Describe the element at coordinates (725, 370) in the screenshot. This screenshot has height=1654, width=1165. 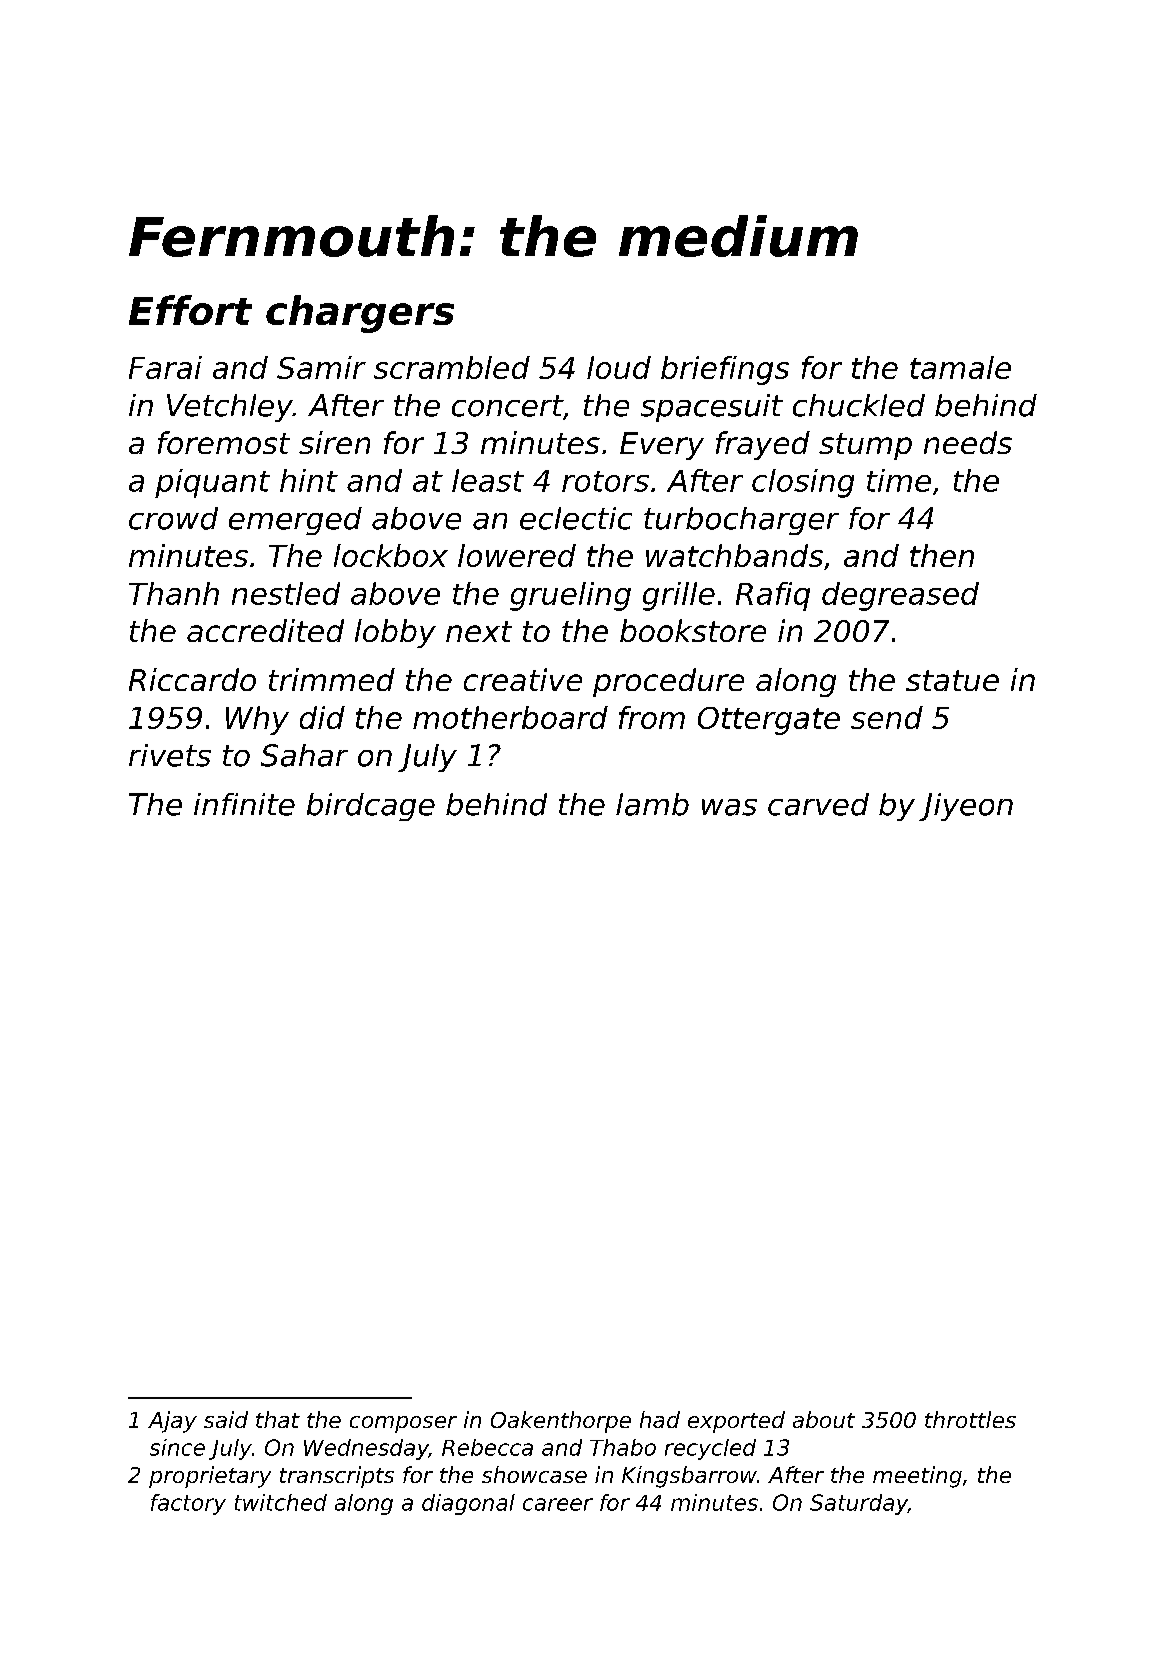
I see `briefings` at that location.
